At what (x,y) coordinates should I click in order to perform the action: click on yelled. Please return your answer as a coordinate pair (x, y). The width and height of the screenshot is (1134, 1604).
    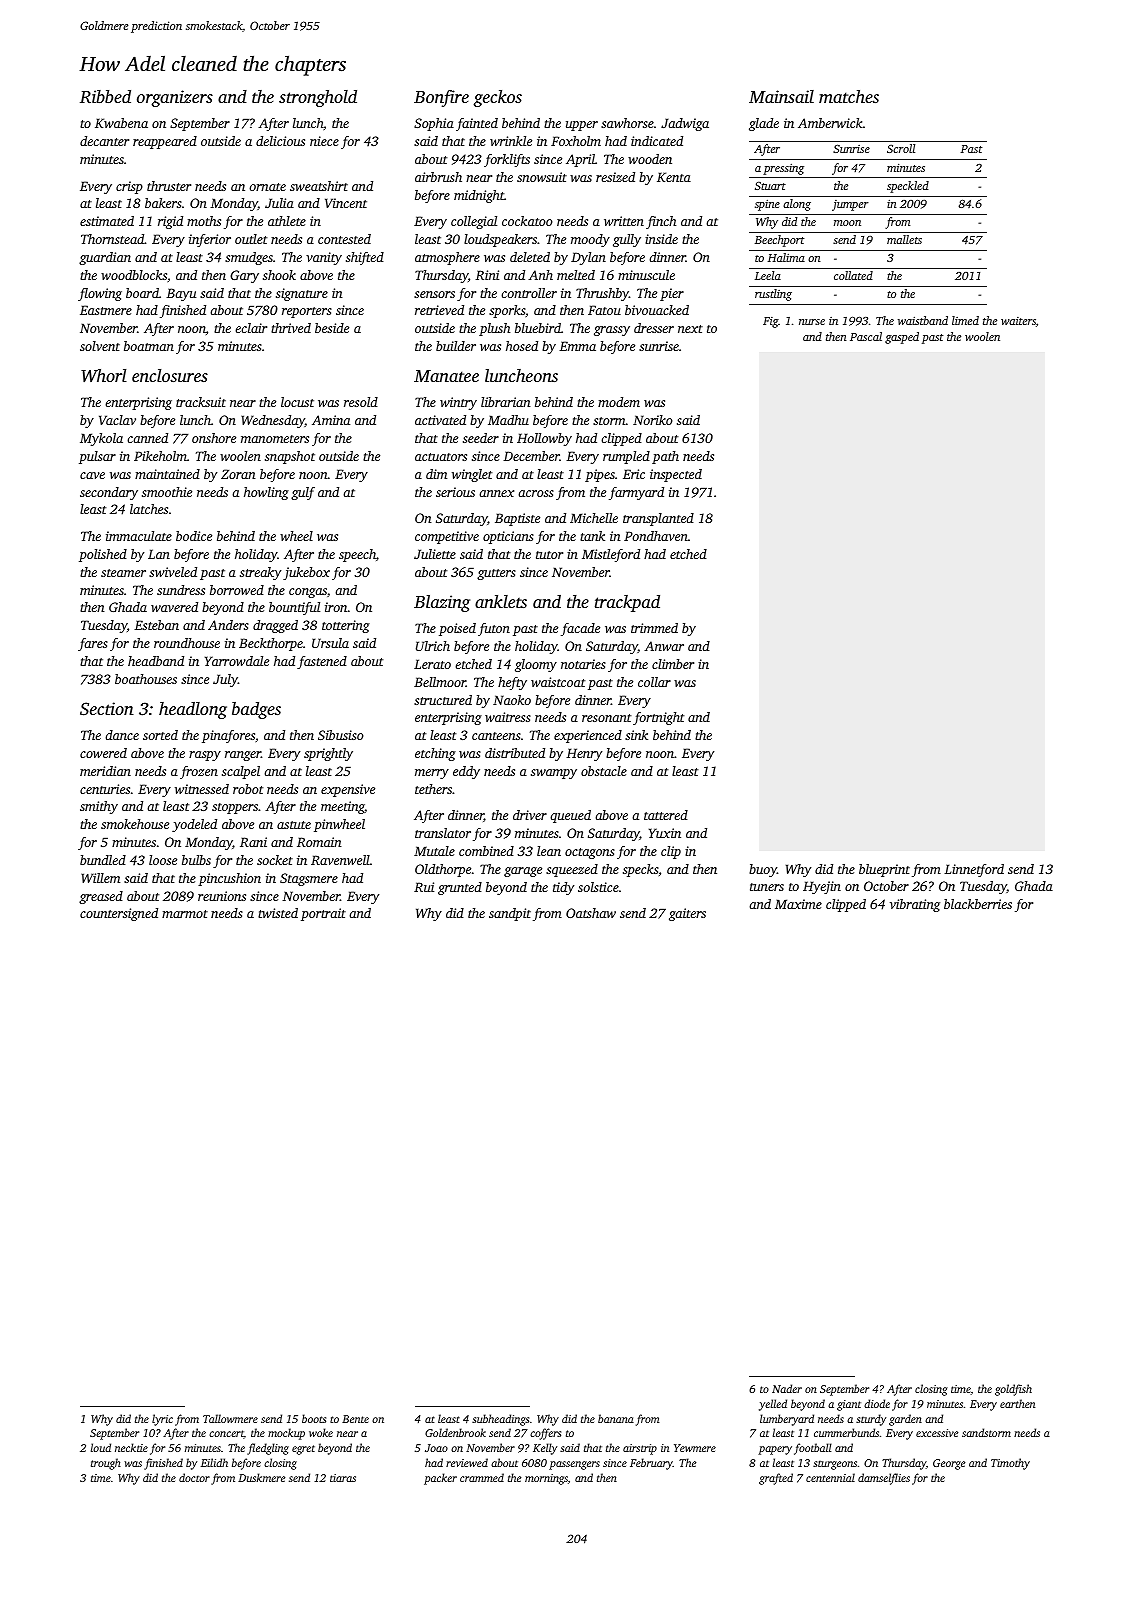
    Looking at the image, I should click on (773, 1405).
